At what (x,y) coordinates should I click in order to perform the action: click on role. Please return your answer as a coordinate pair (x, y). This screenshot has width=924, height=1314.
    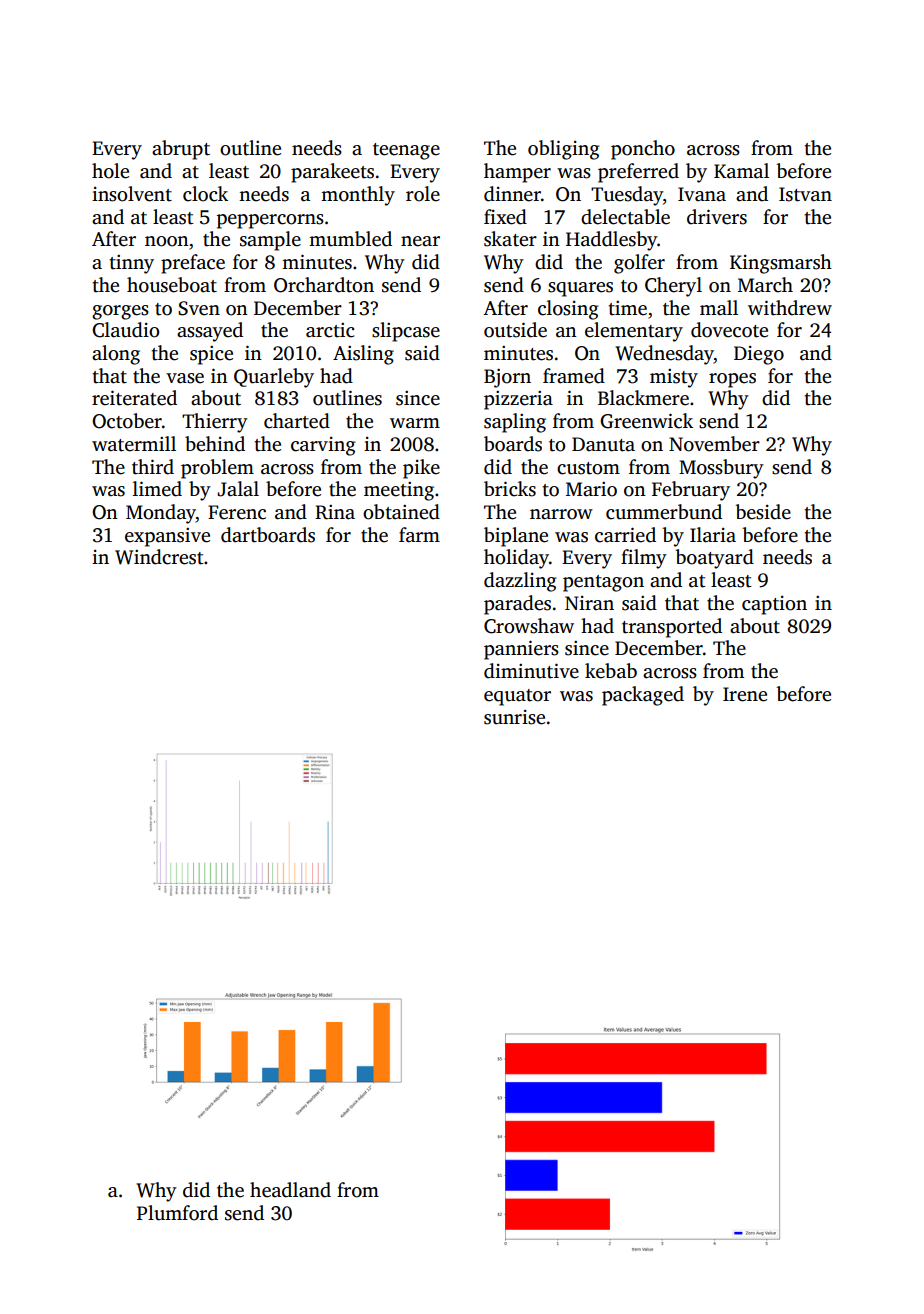
    Looking at the image, I should click on (423, 194).
